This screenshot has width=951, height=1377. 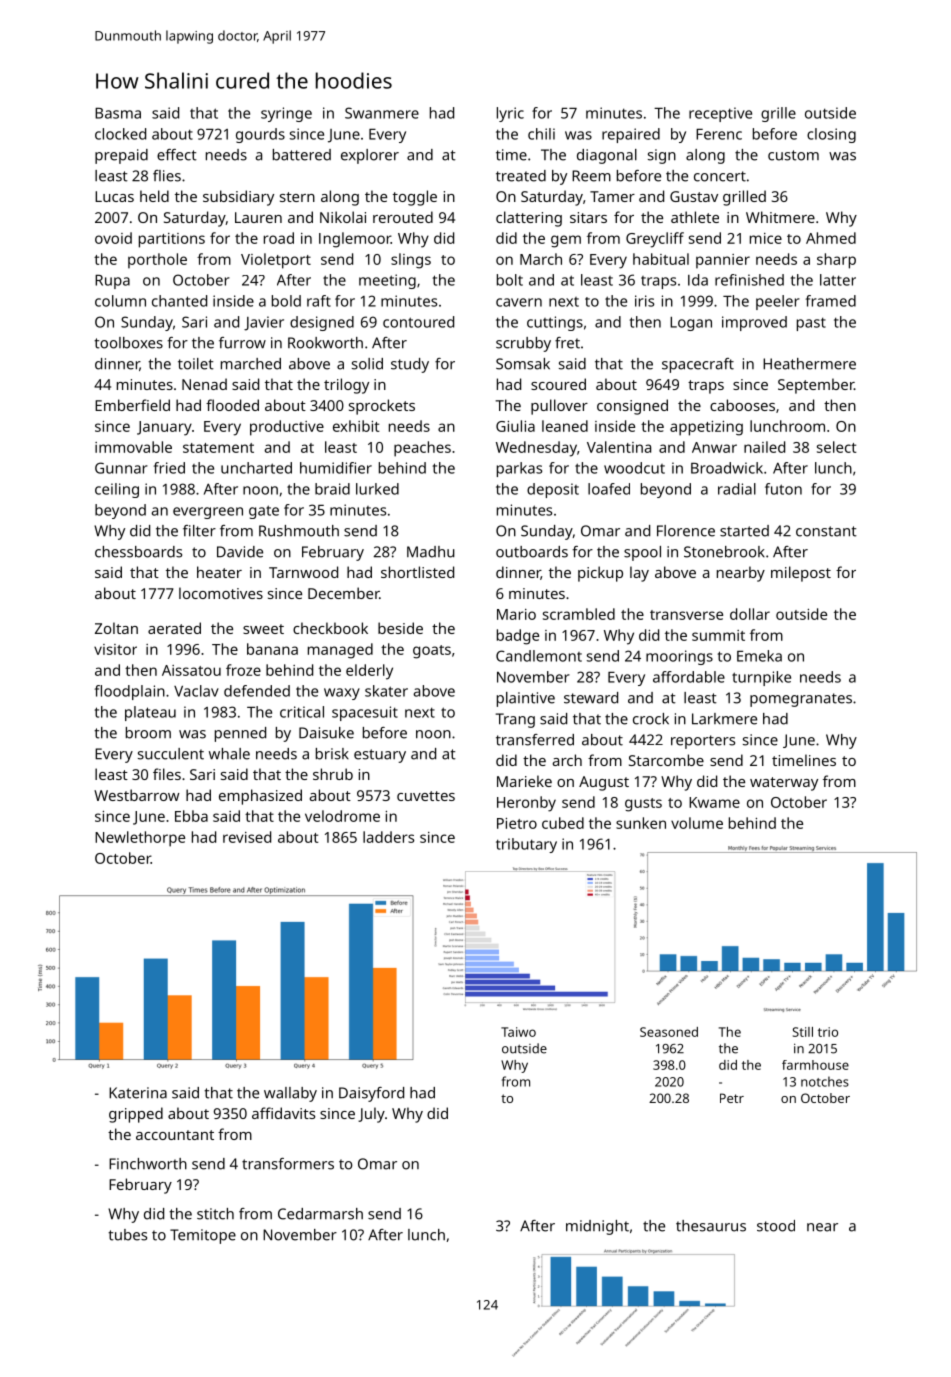 What do you see at coordinates (720, 114) in the screenshot?
I see `receptive` at bounding box center [720, 114].
